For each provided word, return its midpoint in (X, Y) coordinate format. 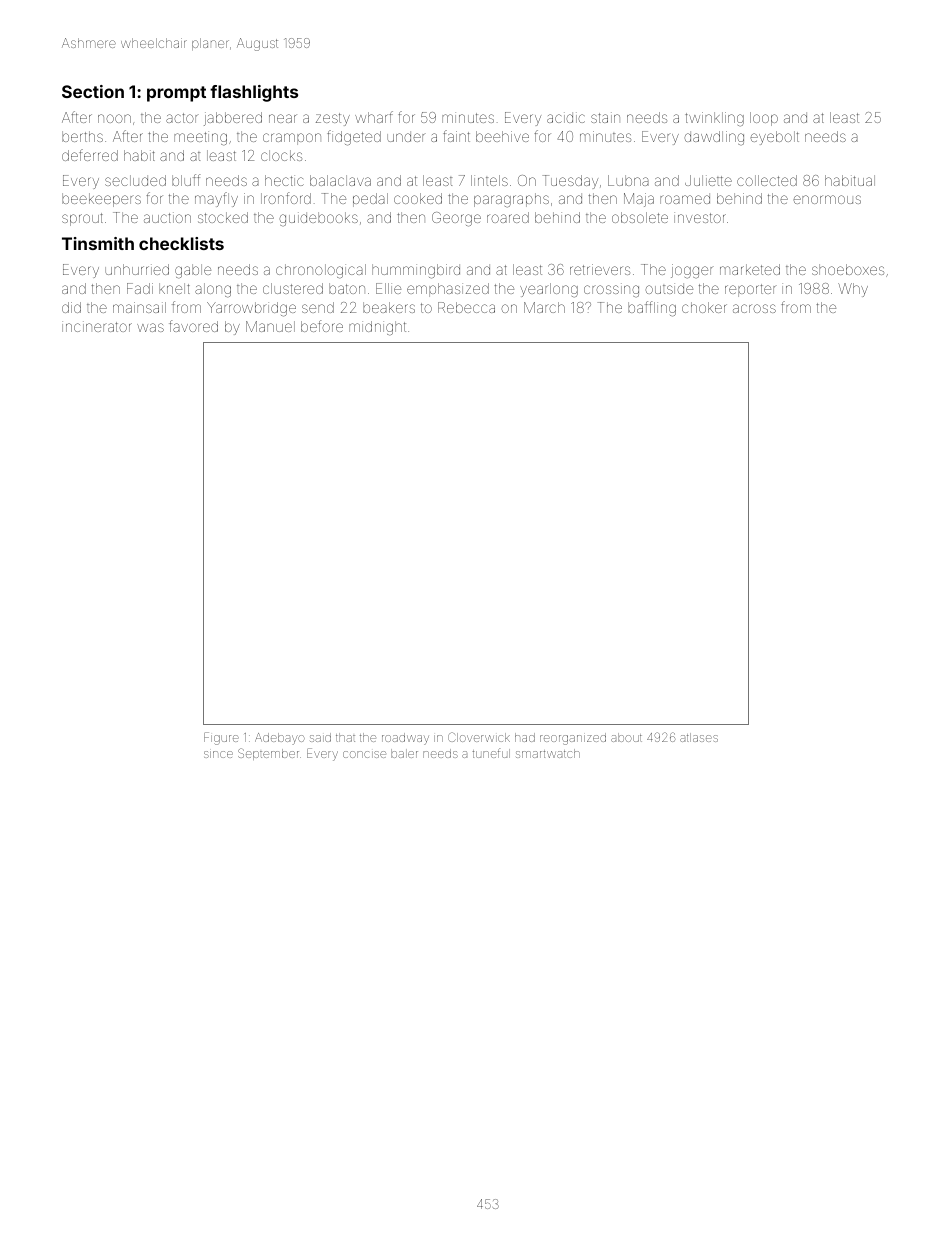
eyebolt (774, 138)
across (754, 308)
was (150, 327)
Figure (221, 738)
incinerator (97, 326)
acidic (566, 117)
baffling (652, 309)
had (525, 737)
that (345, 737)
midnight (377, 328)
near (283, 118)
